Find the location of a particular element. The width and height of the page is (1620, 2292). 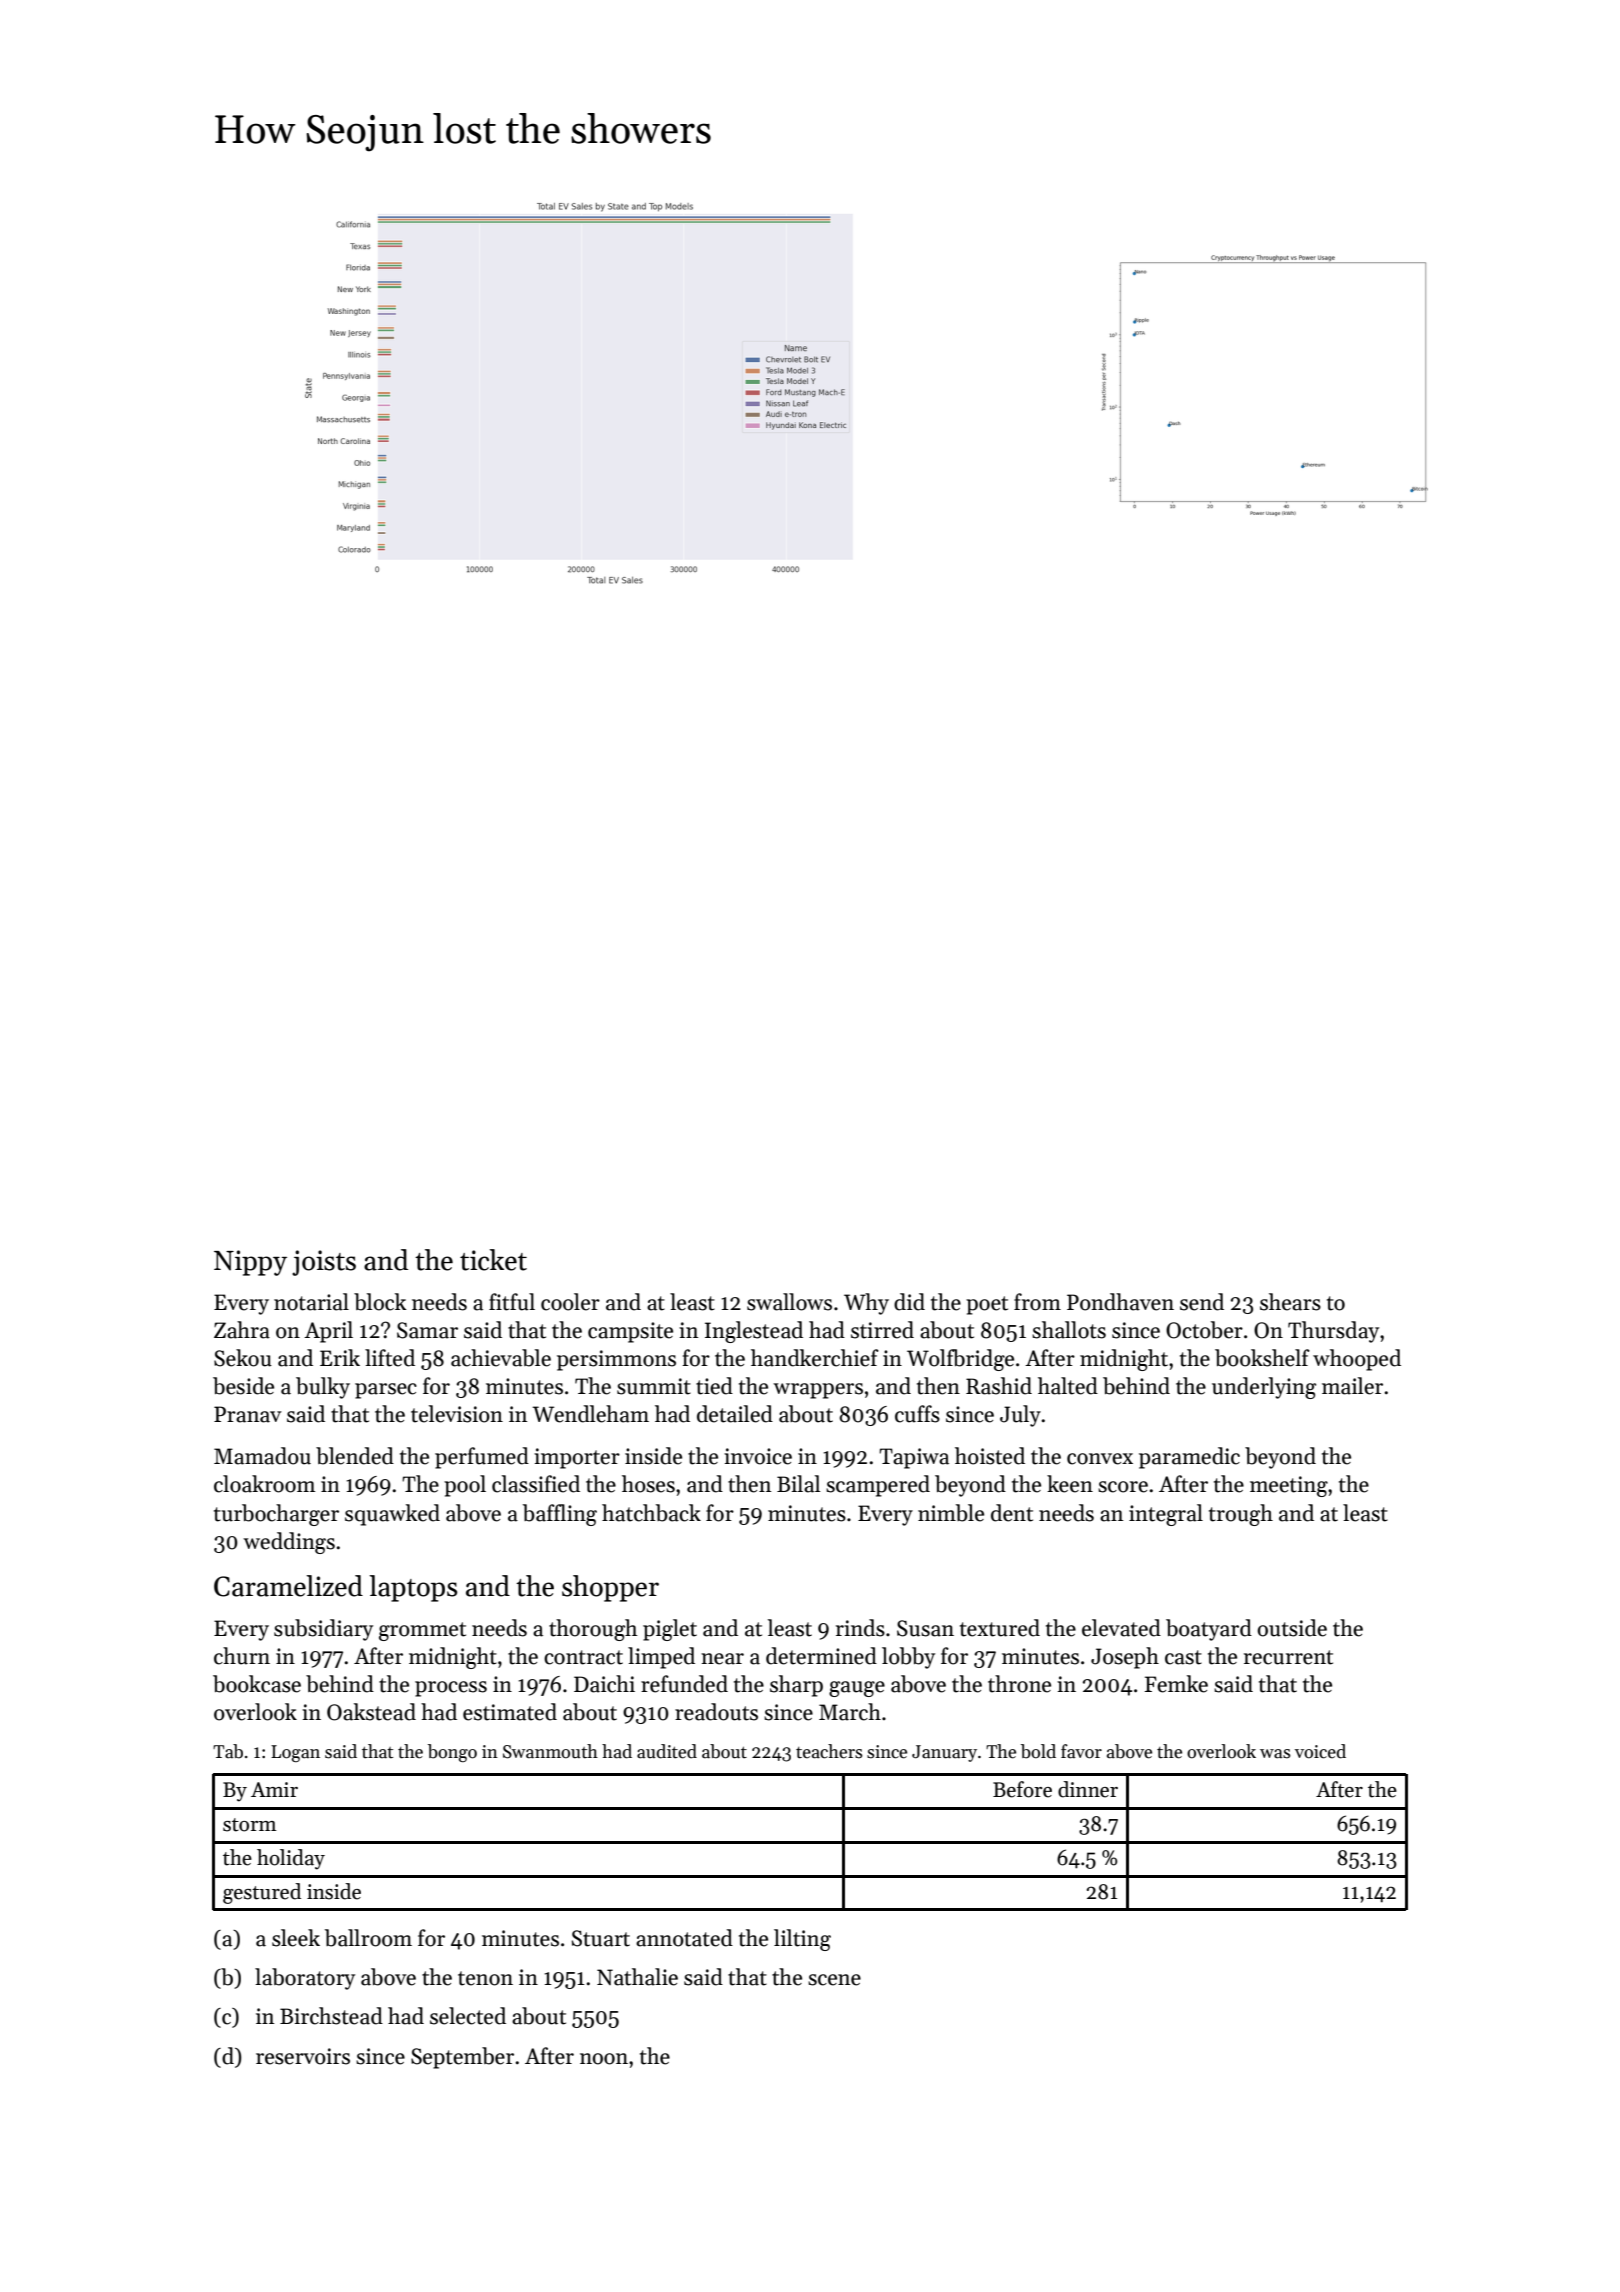

hoses is located at coordinates (648, 1484).
